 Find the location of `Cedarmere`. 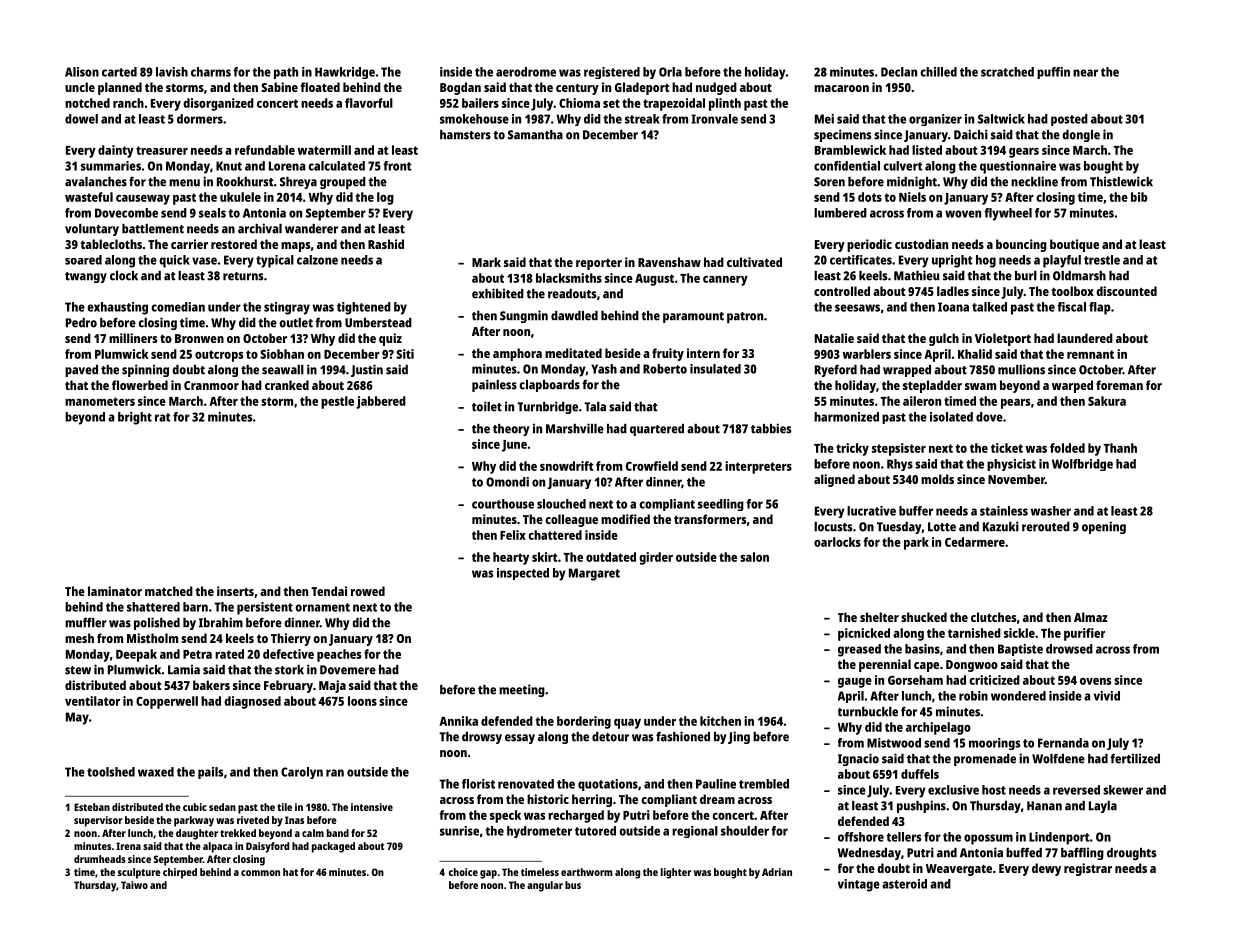

Cedarmere is located at coordinates (975, 542).
